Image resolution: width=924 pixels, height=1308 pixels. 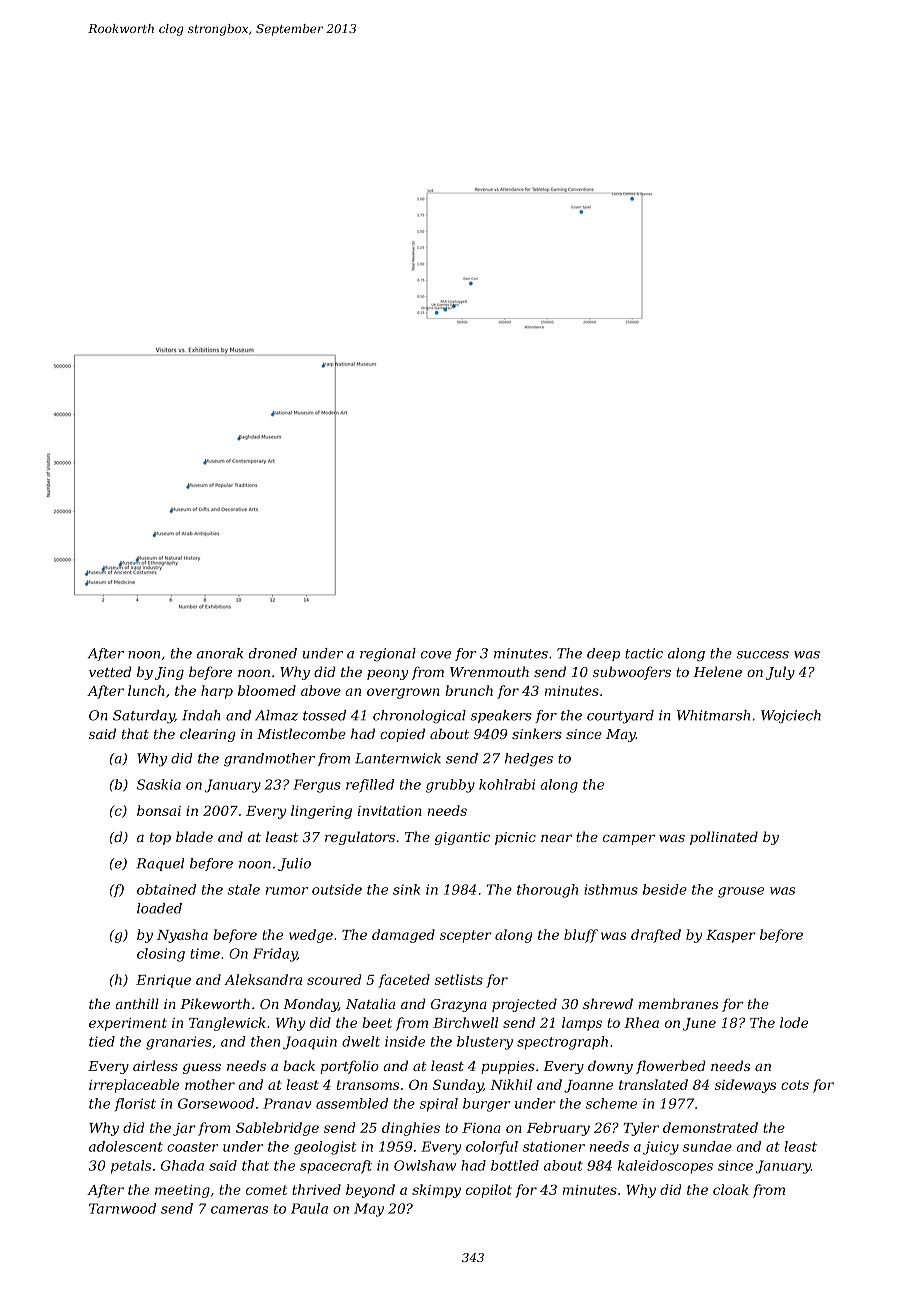 What do you see at coordinates (501, 716) in the page?
I see `speakers` at bounding box center [501, 716].
